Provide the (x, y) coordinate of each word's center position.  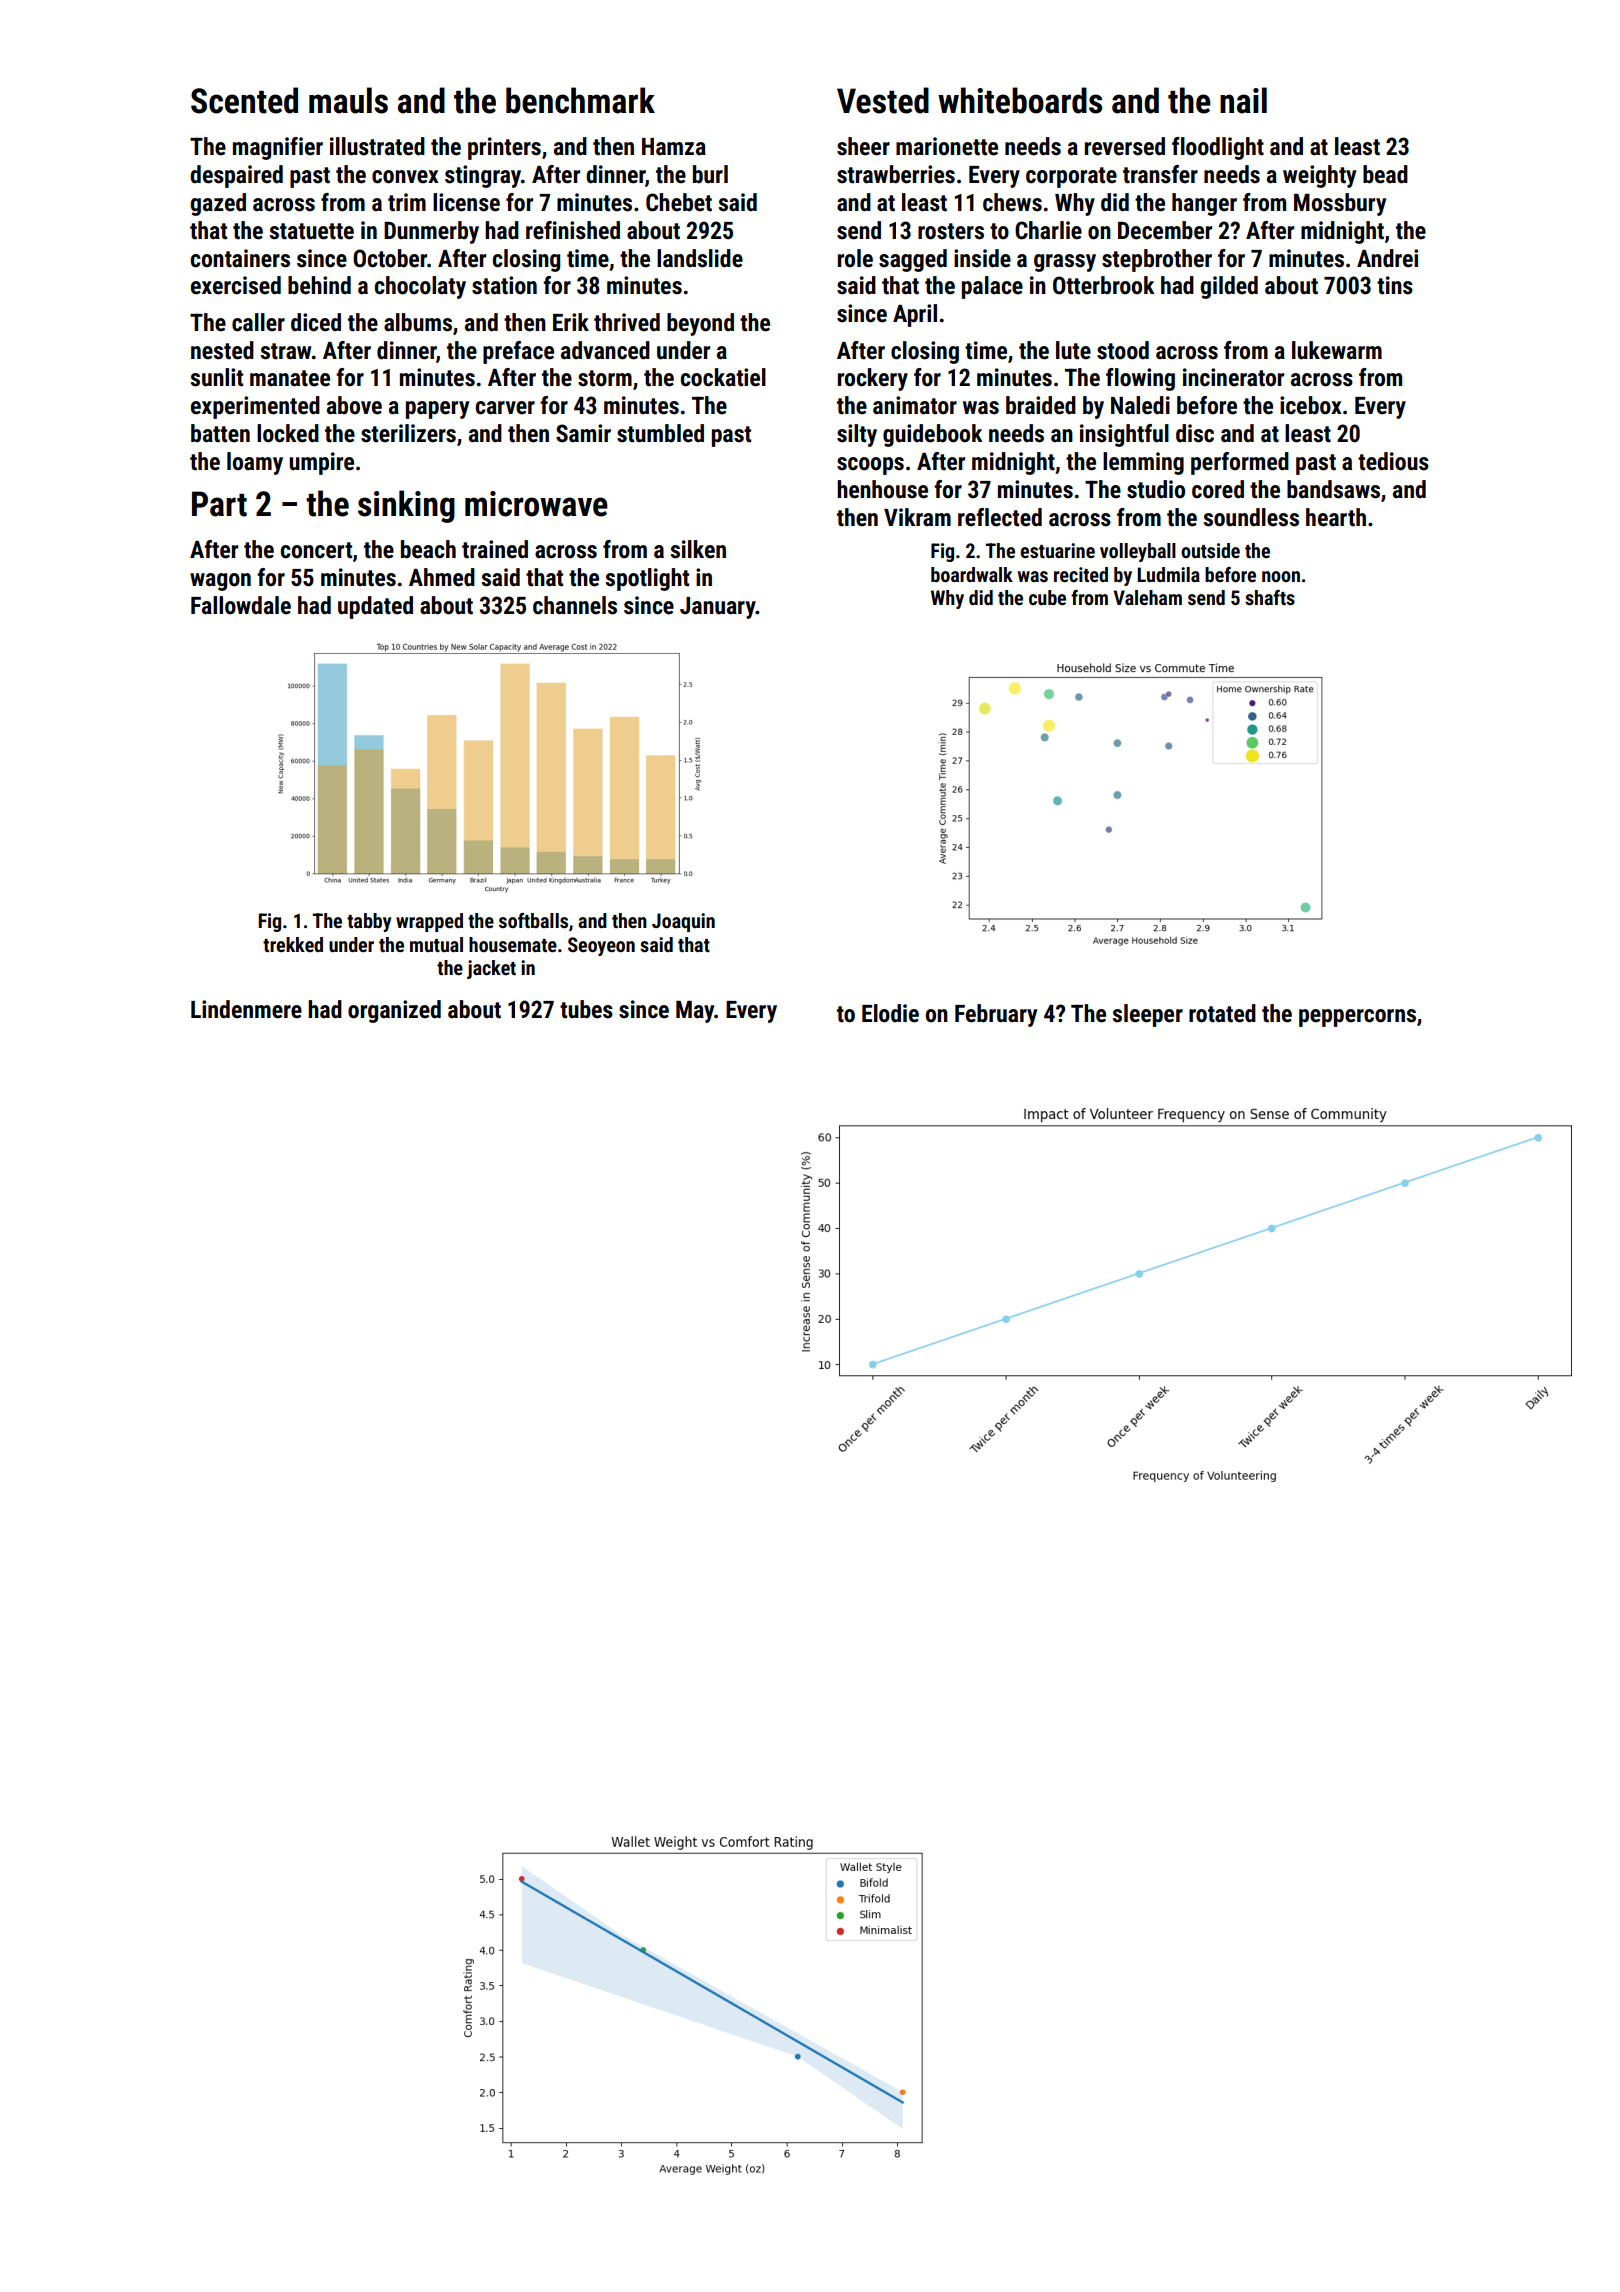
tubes (586, 1009)
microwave (536, 504)
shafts (1270, 597)
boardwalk (972, 574)
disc (1195, 433)
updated (375, 607)
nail (1243, 100)
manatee (290, 378)
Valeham (1147, 597)
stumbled (660, 433)
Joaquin (683, 922)
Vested (883, 100)
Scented (244, 100)
